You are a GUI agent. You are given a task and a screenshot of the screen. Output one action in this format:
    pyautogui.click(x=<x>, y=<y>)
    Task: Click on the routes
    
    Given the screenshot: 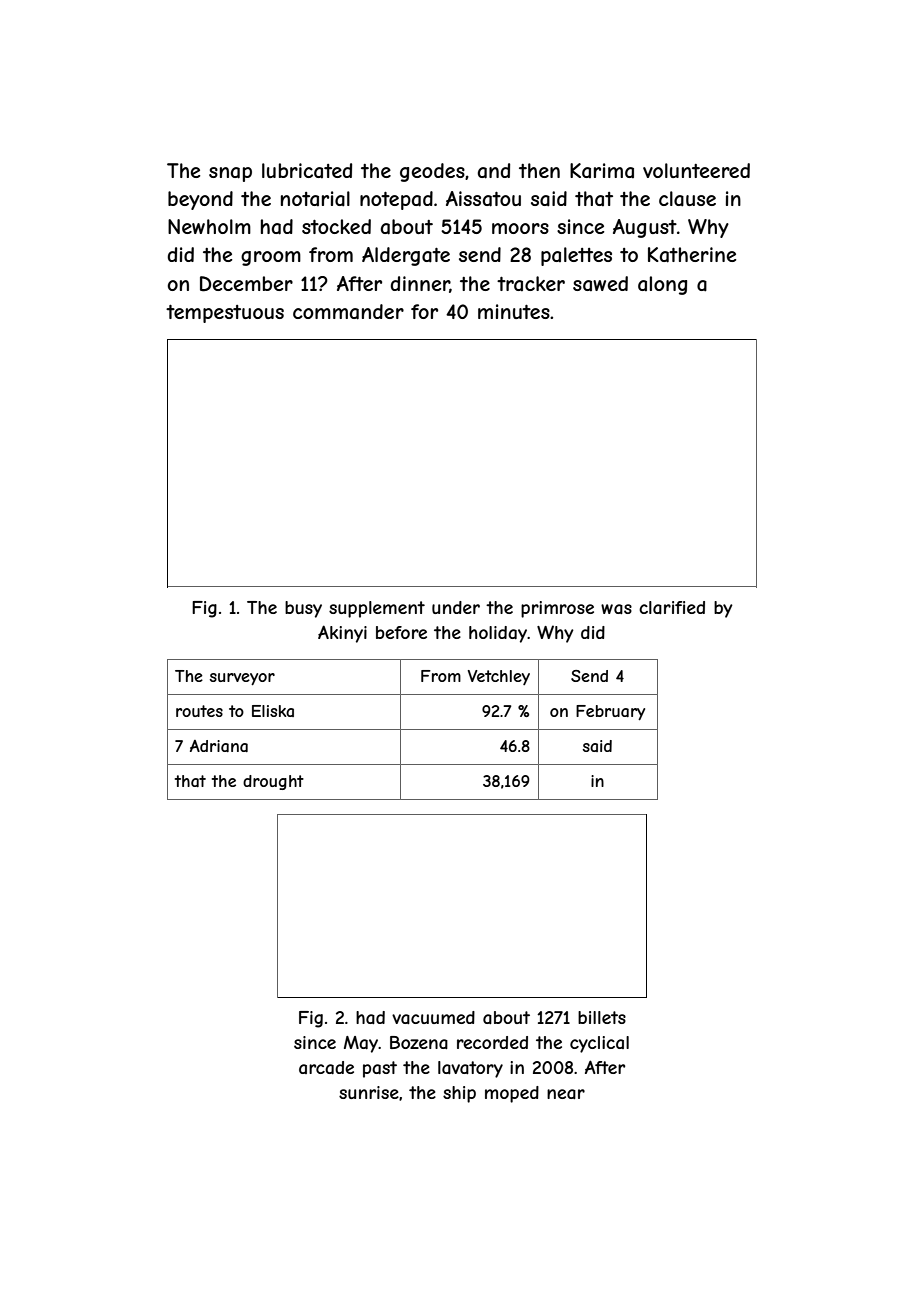 What is the action you would take?
    pyautogui.click(x=199, y=711)
